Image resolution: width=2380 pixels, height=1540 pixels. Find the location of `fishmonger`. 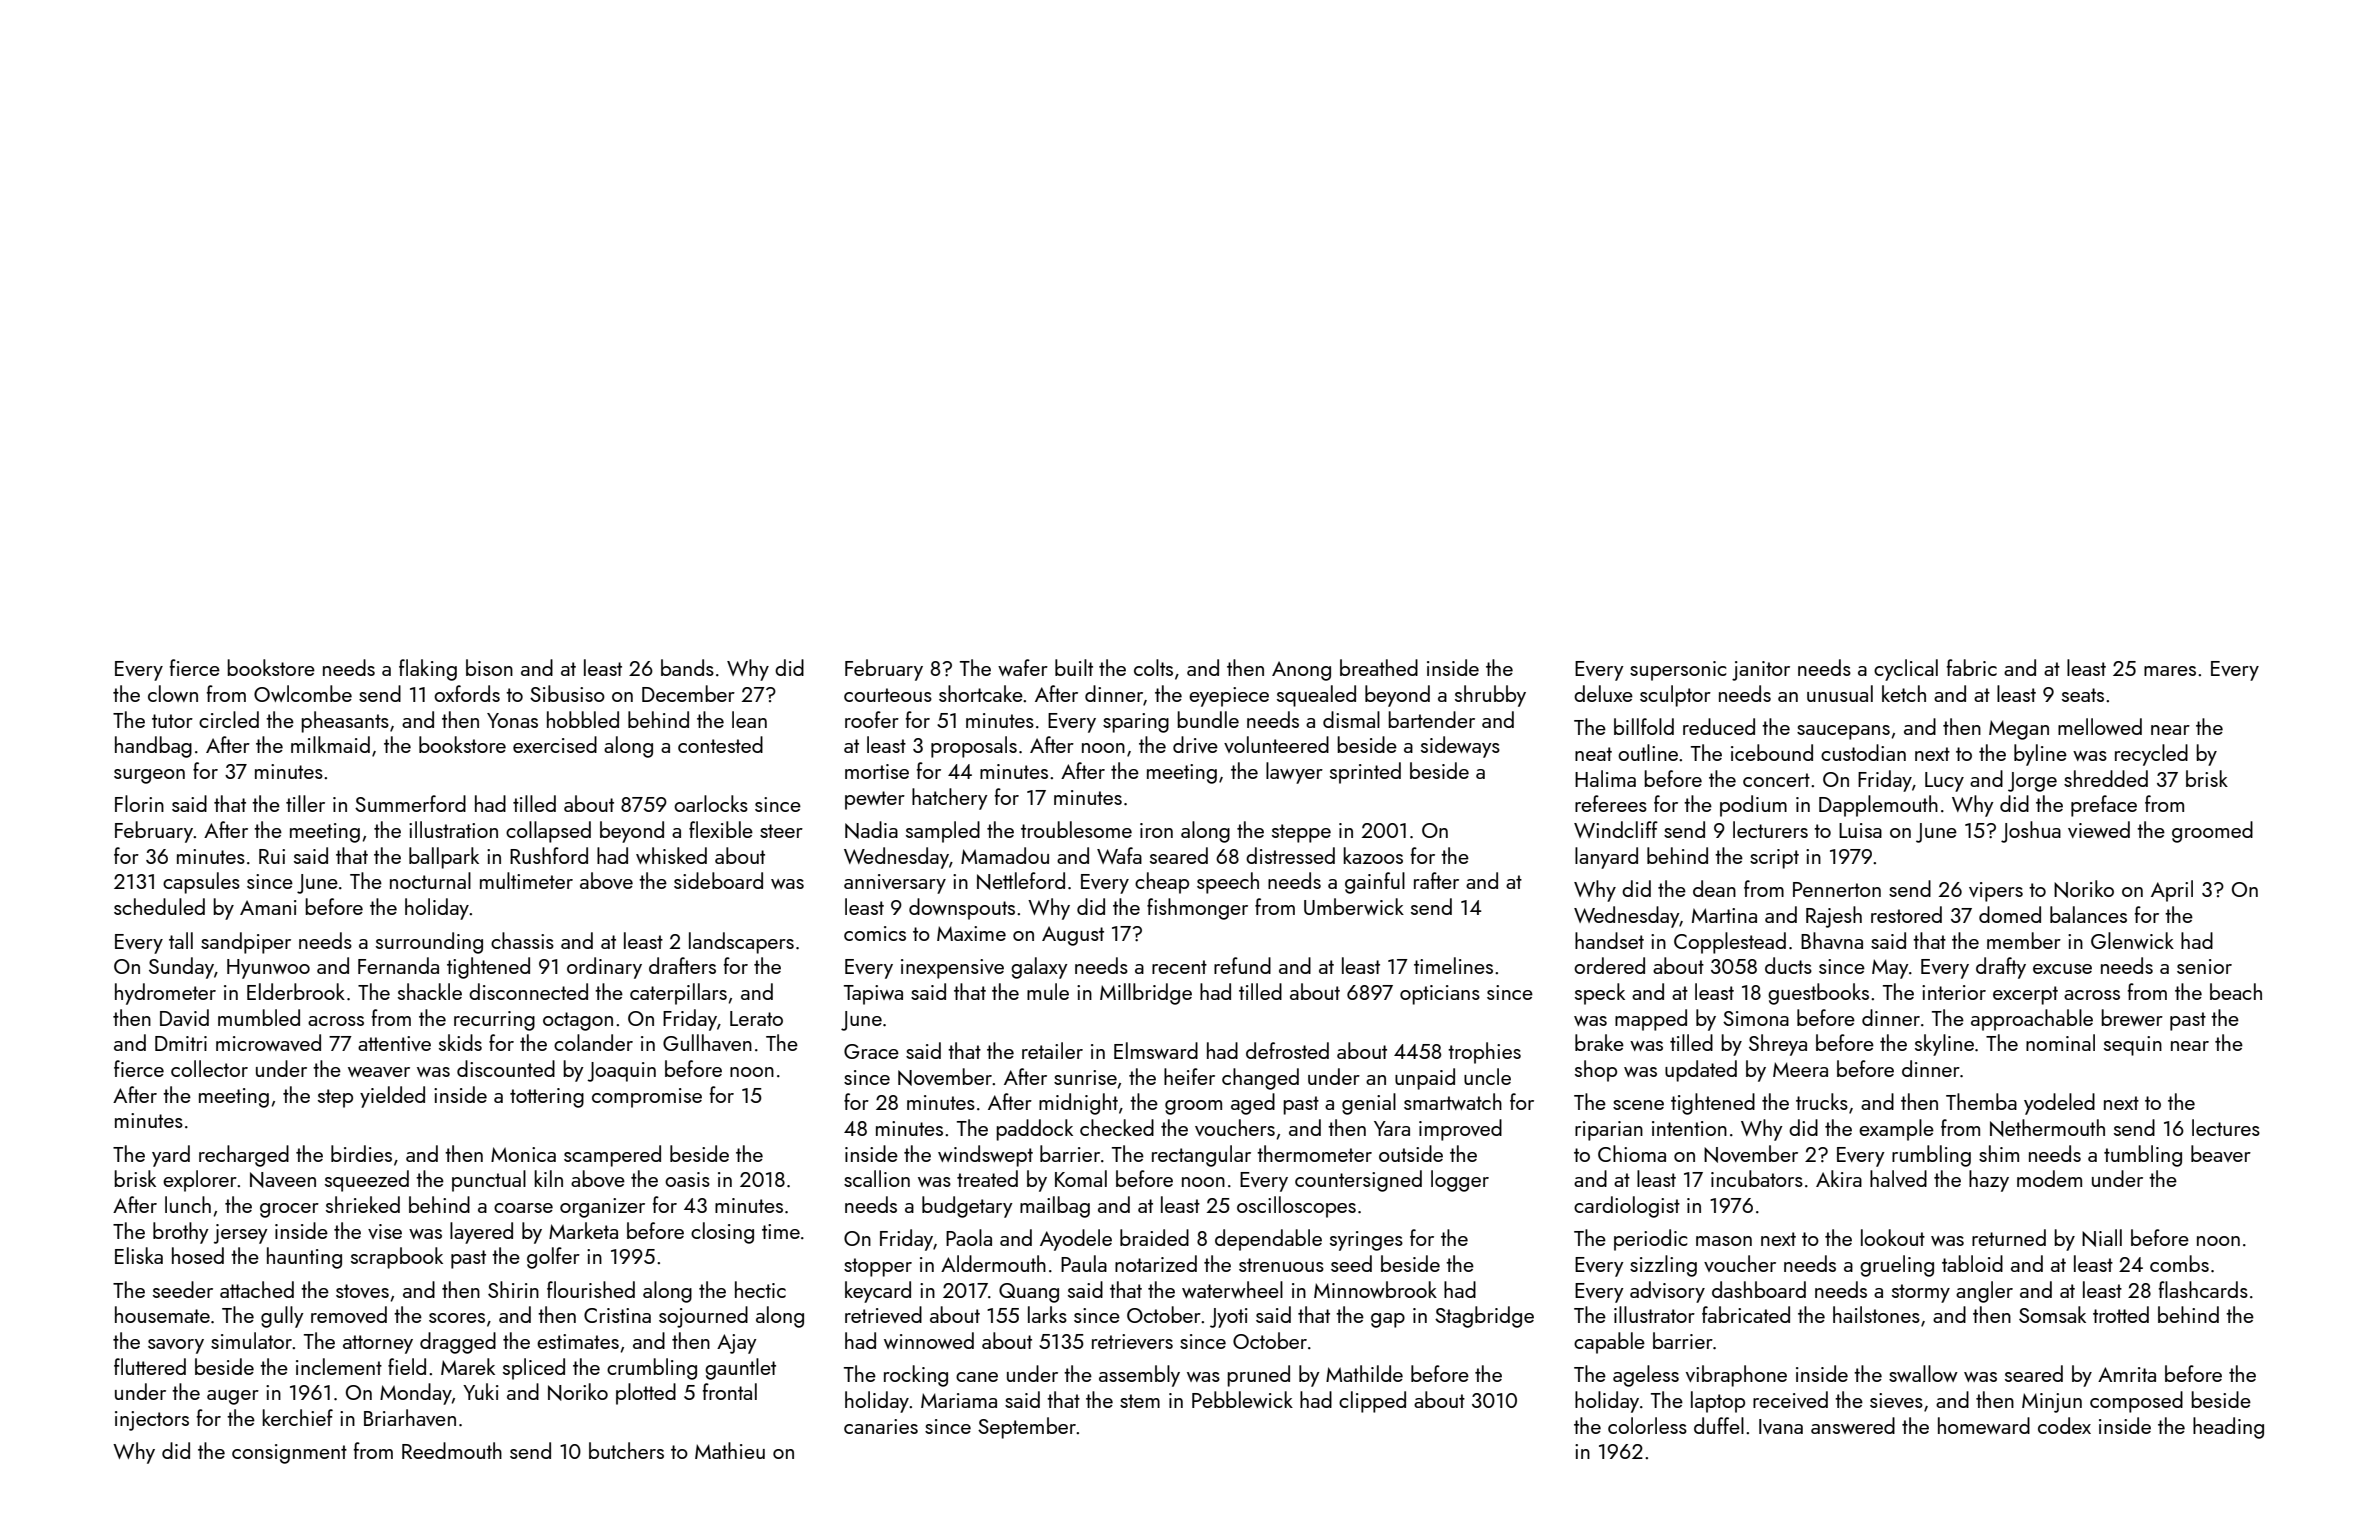

fishmonger is located at coordinates (1197, 909).
